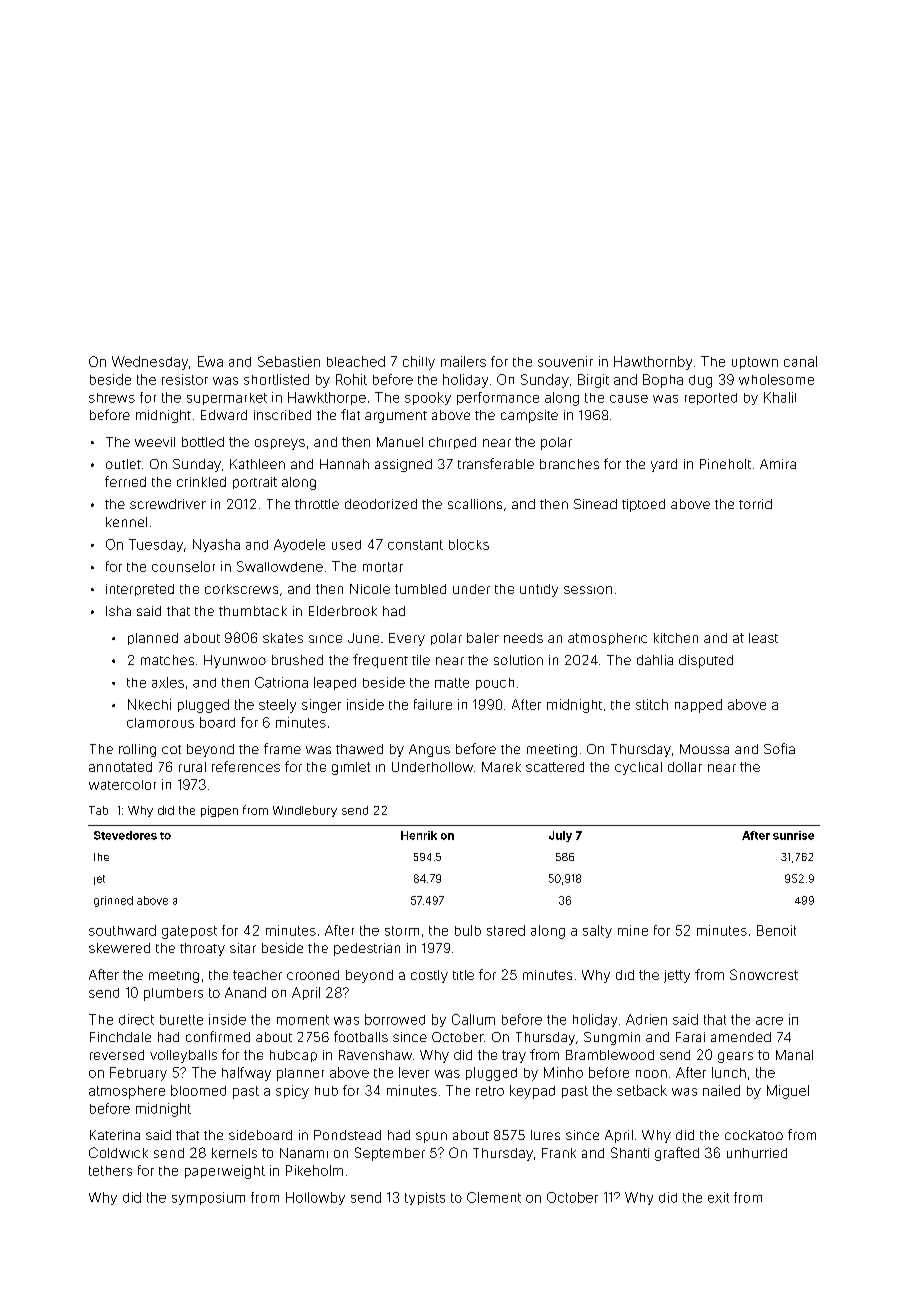 The height and width of the screenshot is (1316, 908). Describe the element at coordinates (704, 749) in the screenshot. I see `Moussa` at that location.
